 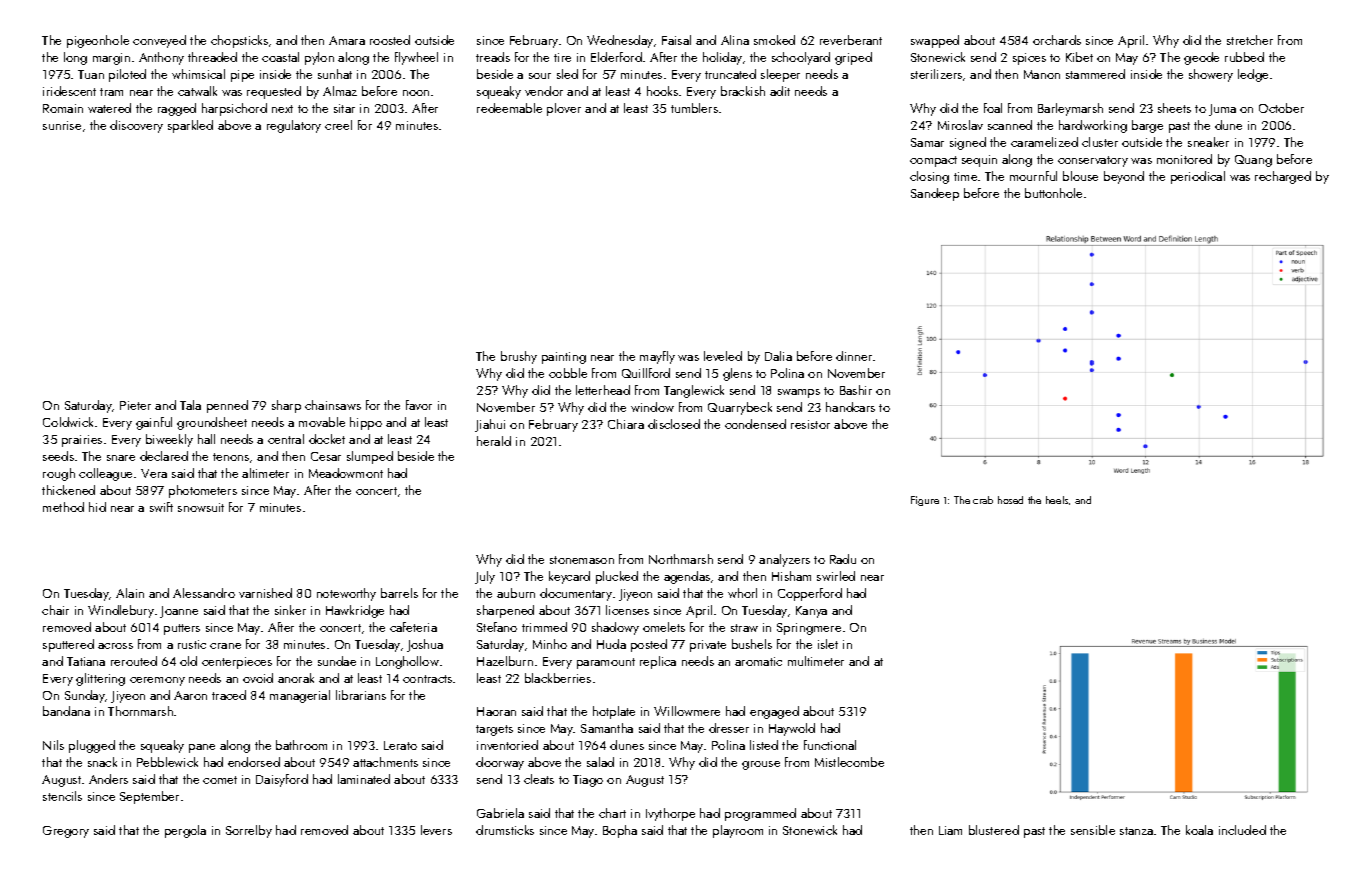 I want to click on stretcher, so click(x=1250, y=40).
